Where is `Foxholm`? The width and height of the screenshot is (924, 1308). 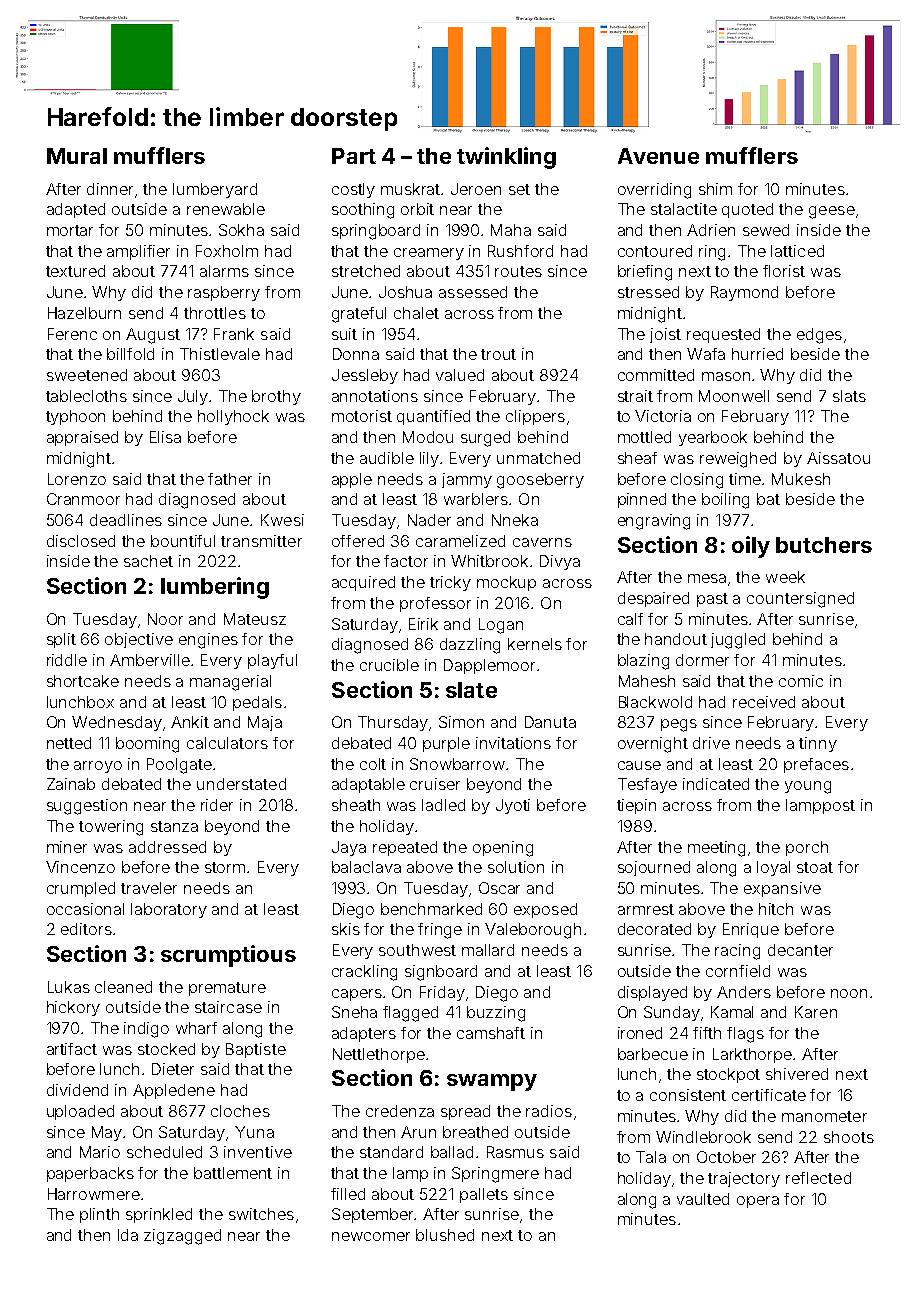 Foxholm is located at coordinates (227, 251).
